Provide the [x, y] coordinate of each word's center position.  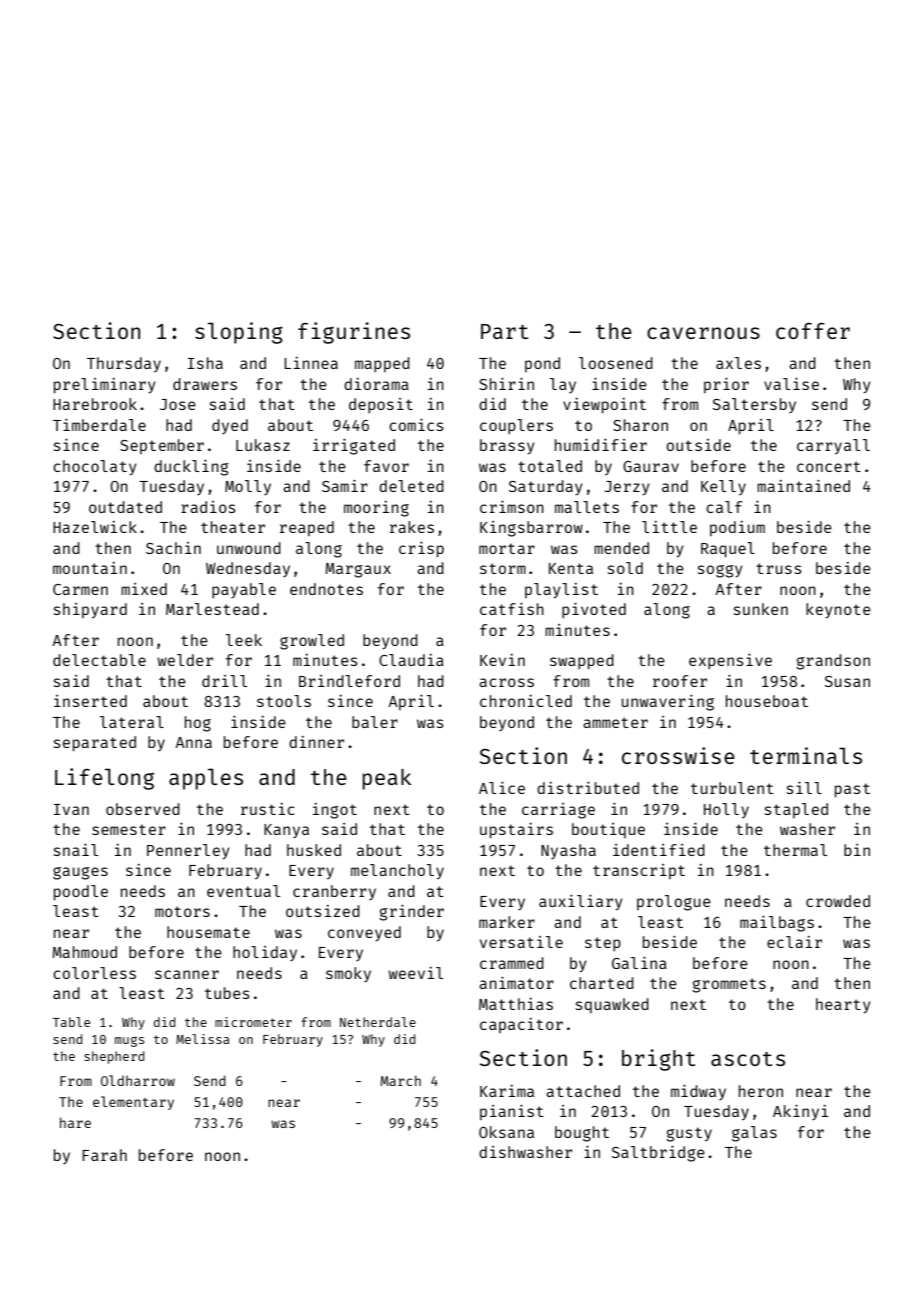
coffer [813, 331]
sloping [239, 333]
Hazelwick [95, 527]
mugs [129, 1041]
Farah [104, 1155]
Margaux [358, 570]
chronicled [526, 701]
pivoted [594, 610]
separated [95, 744]
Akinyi [800, 1112]
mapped [382, 364]
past [852, 790]
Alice [502, 788]
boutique [608, 830]
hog [198, 724]
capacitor [521, 1025]
